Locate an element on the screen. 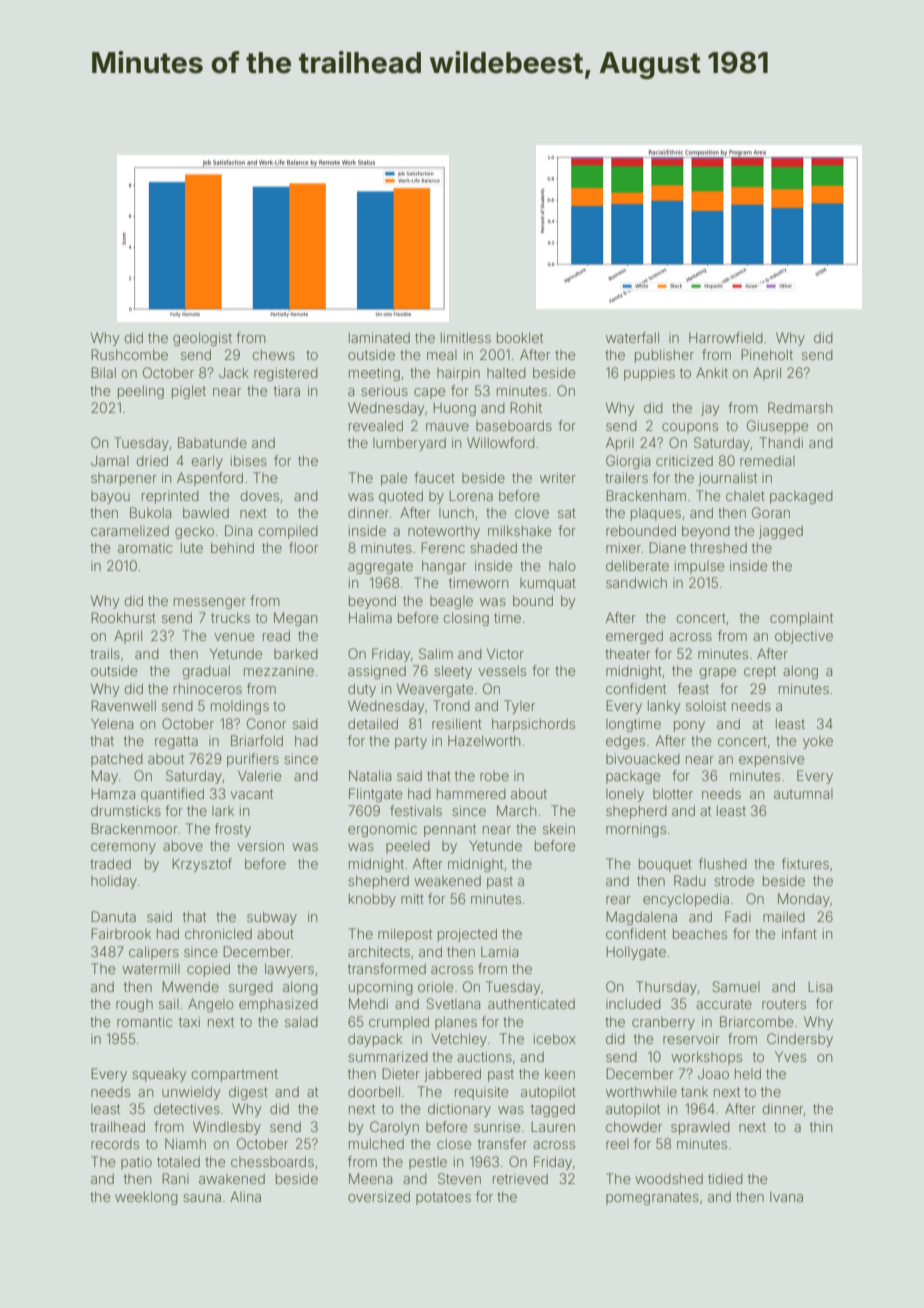  weeklong is located at coordinates (146, 1198).
